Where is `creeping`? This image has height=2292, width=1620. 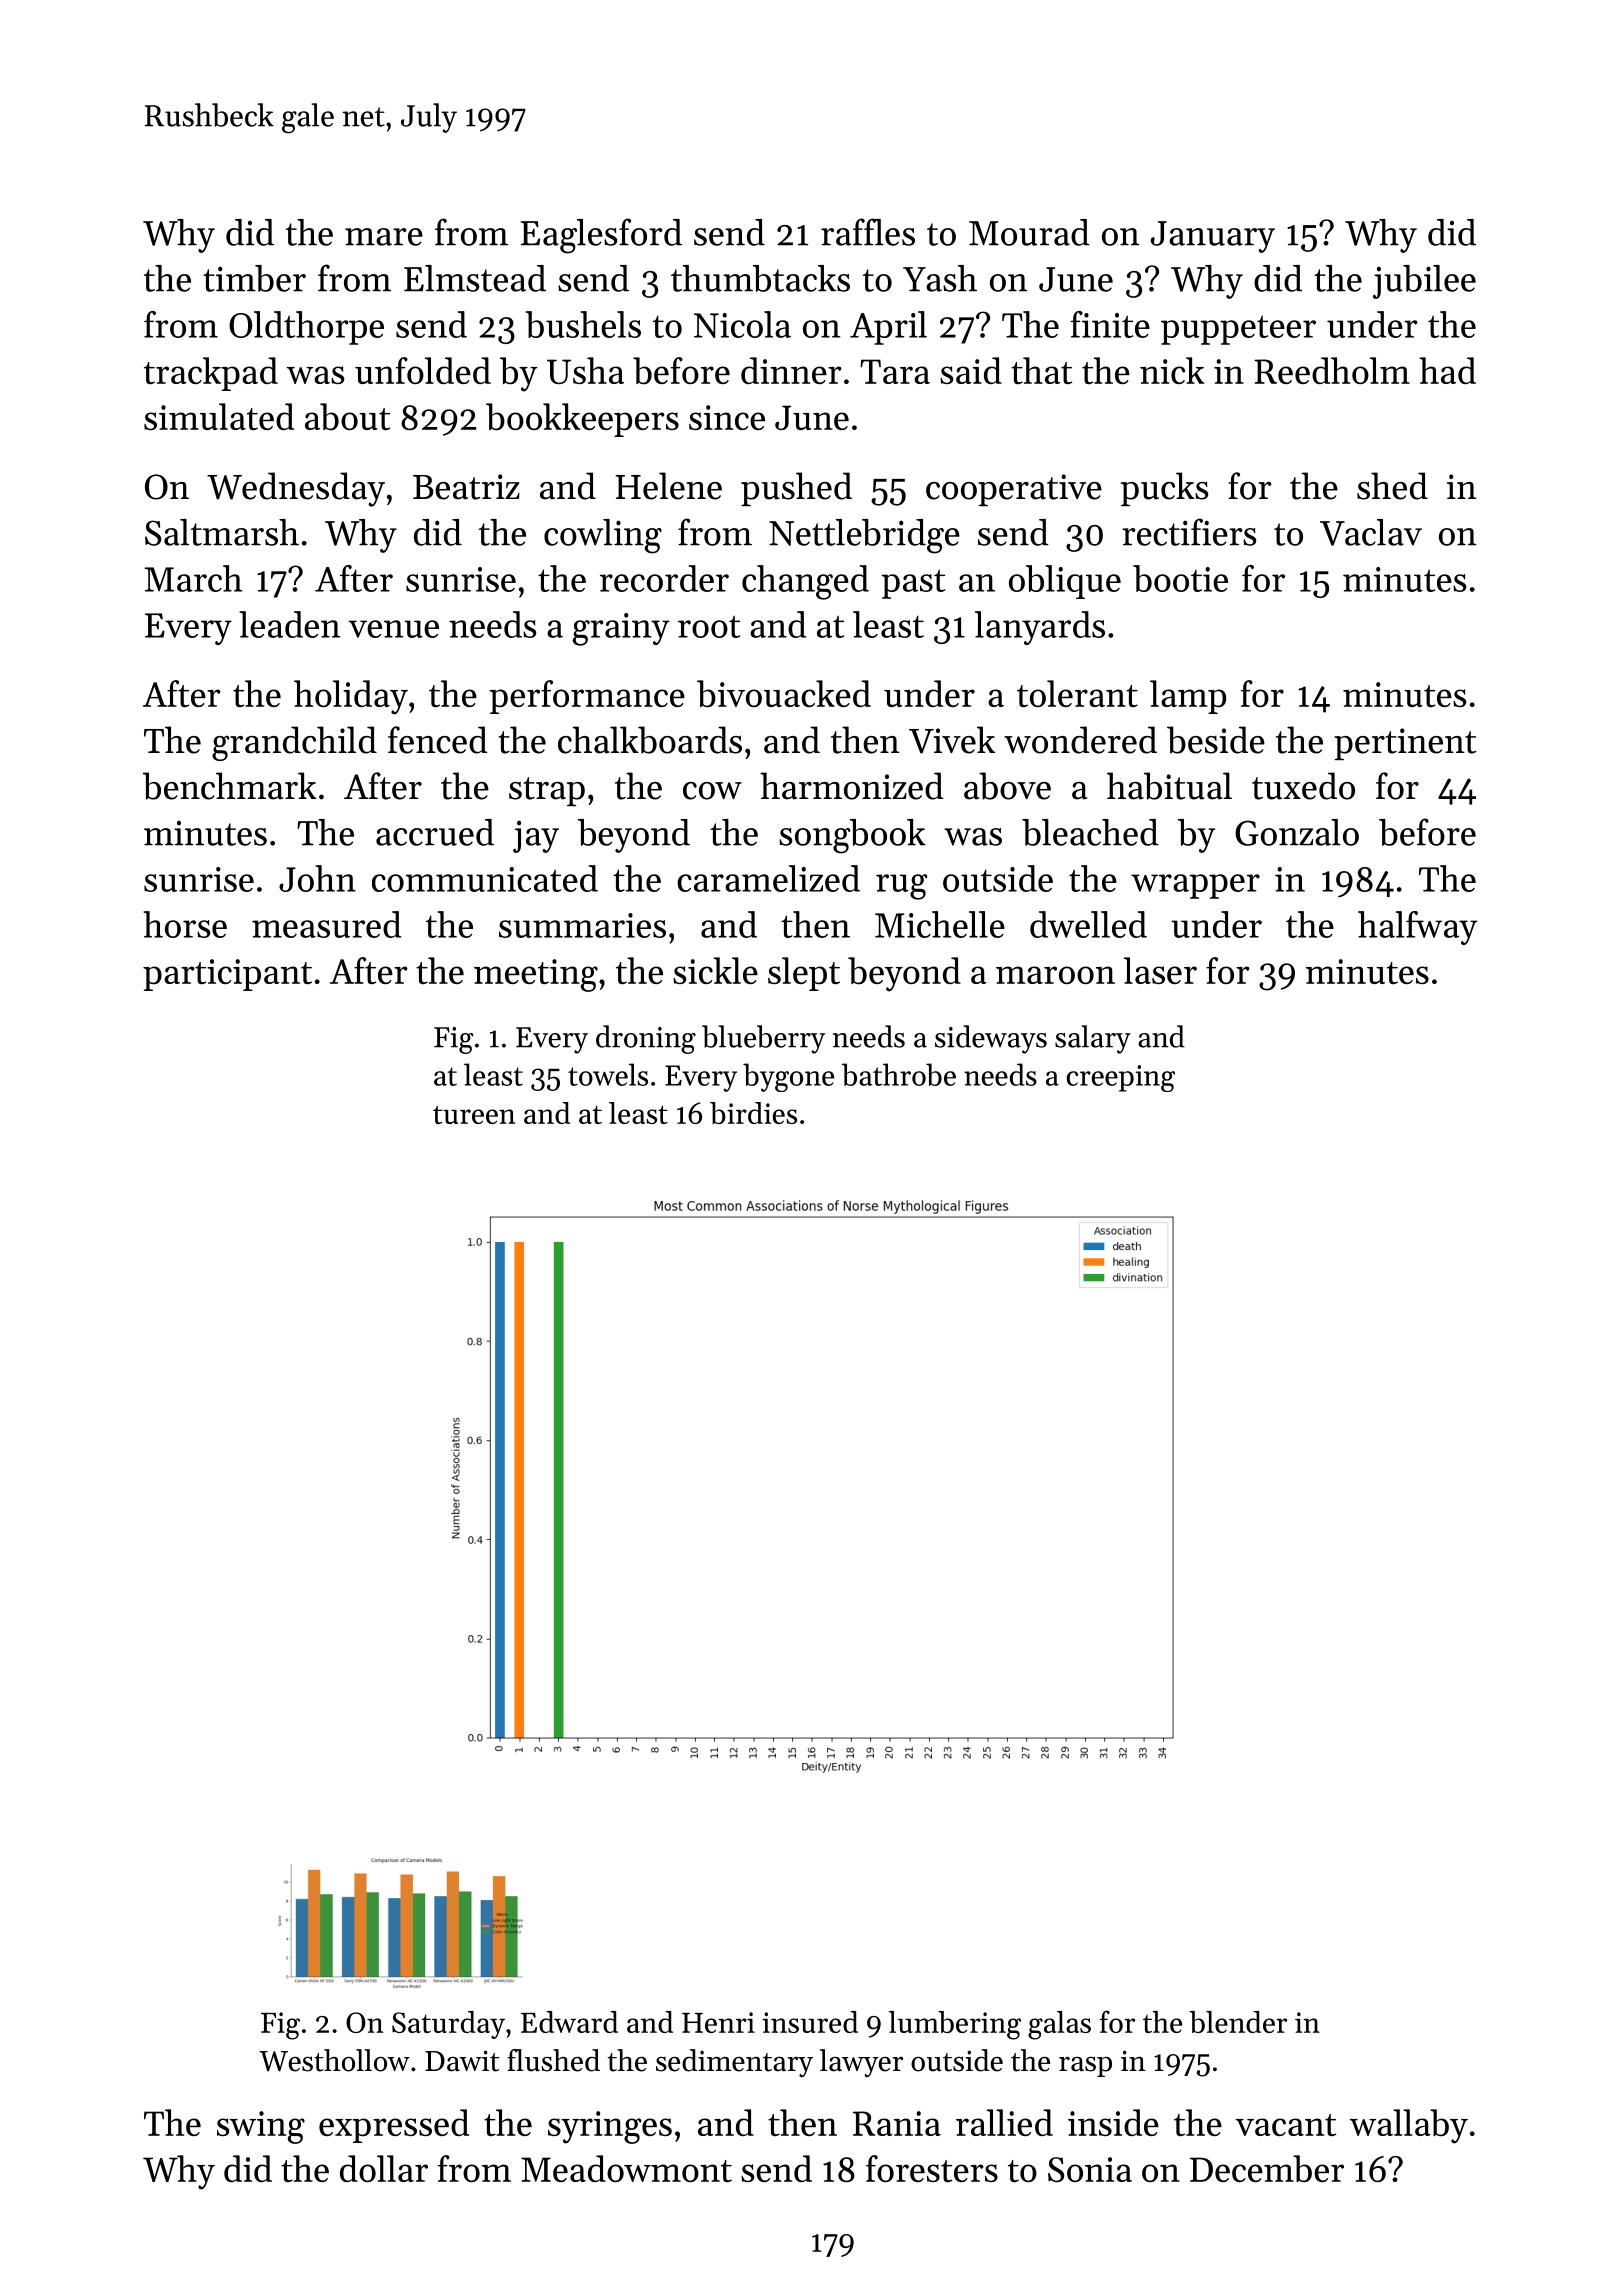 creeping is located at coordinates (1120, 1078).
